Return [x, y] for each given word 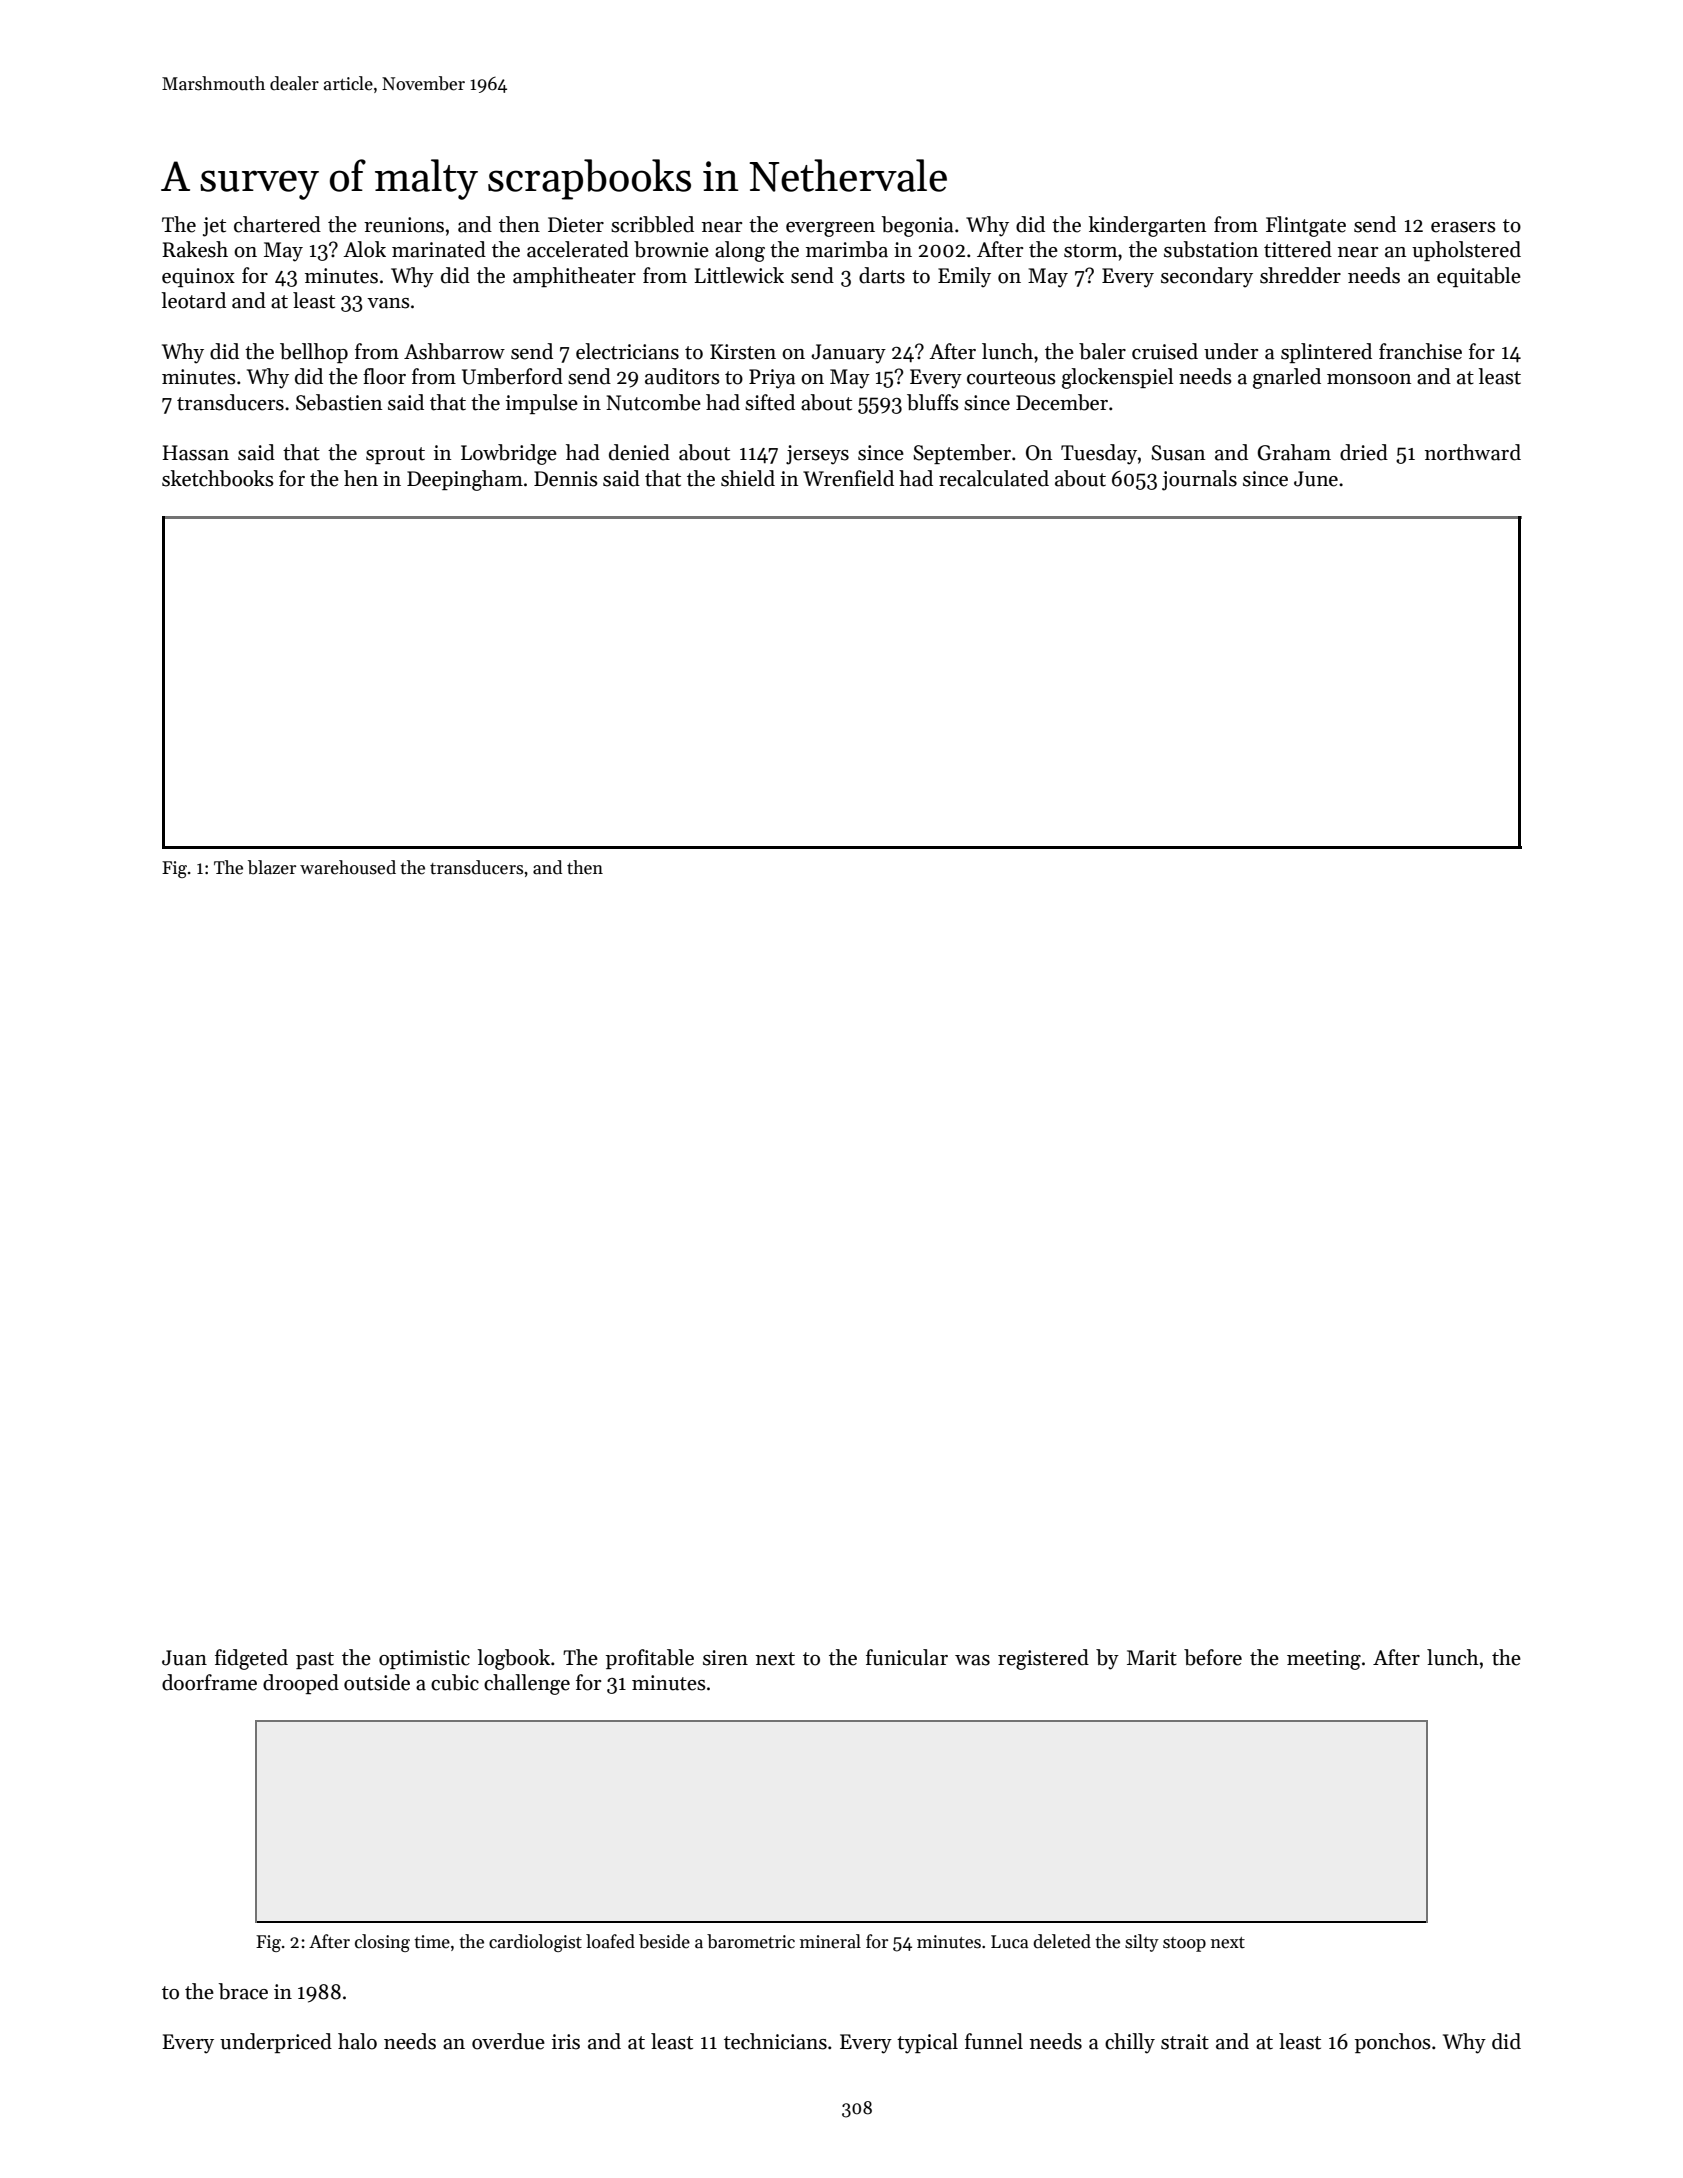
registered [1043, 1659]
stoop [1184, 1944]
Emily [964, 277]
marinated [439, 249]
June [1316, 479]
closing [382, 1943]
